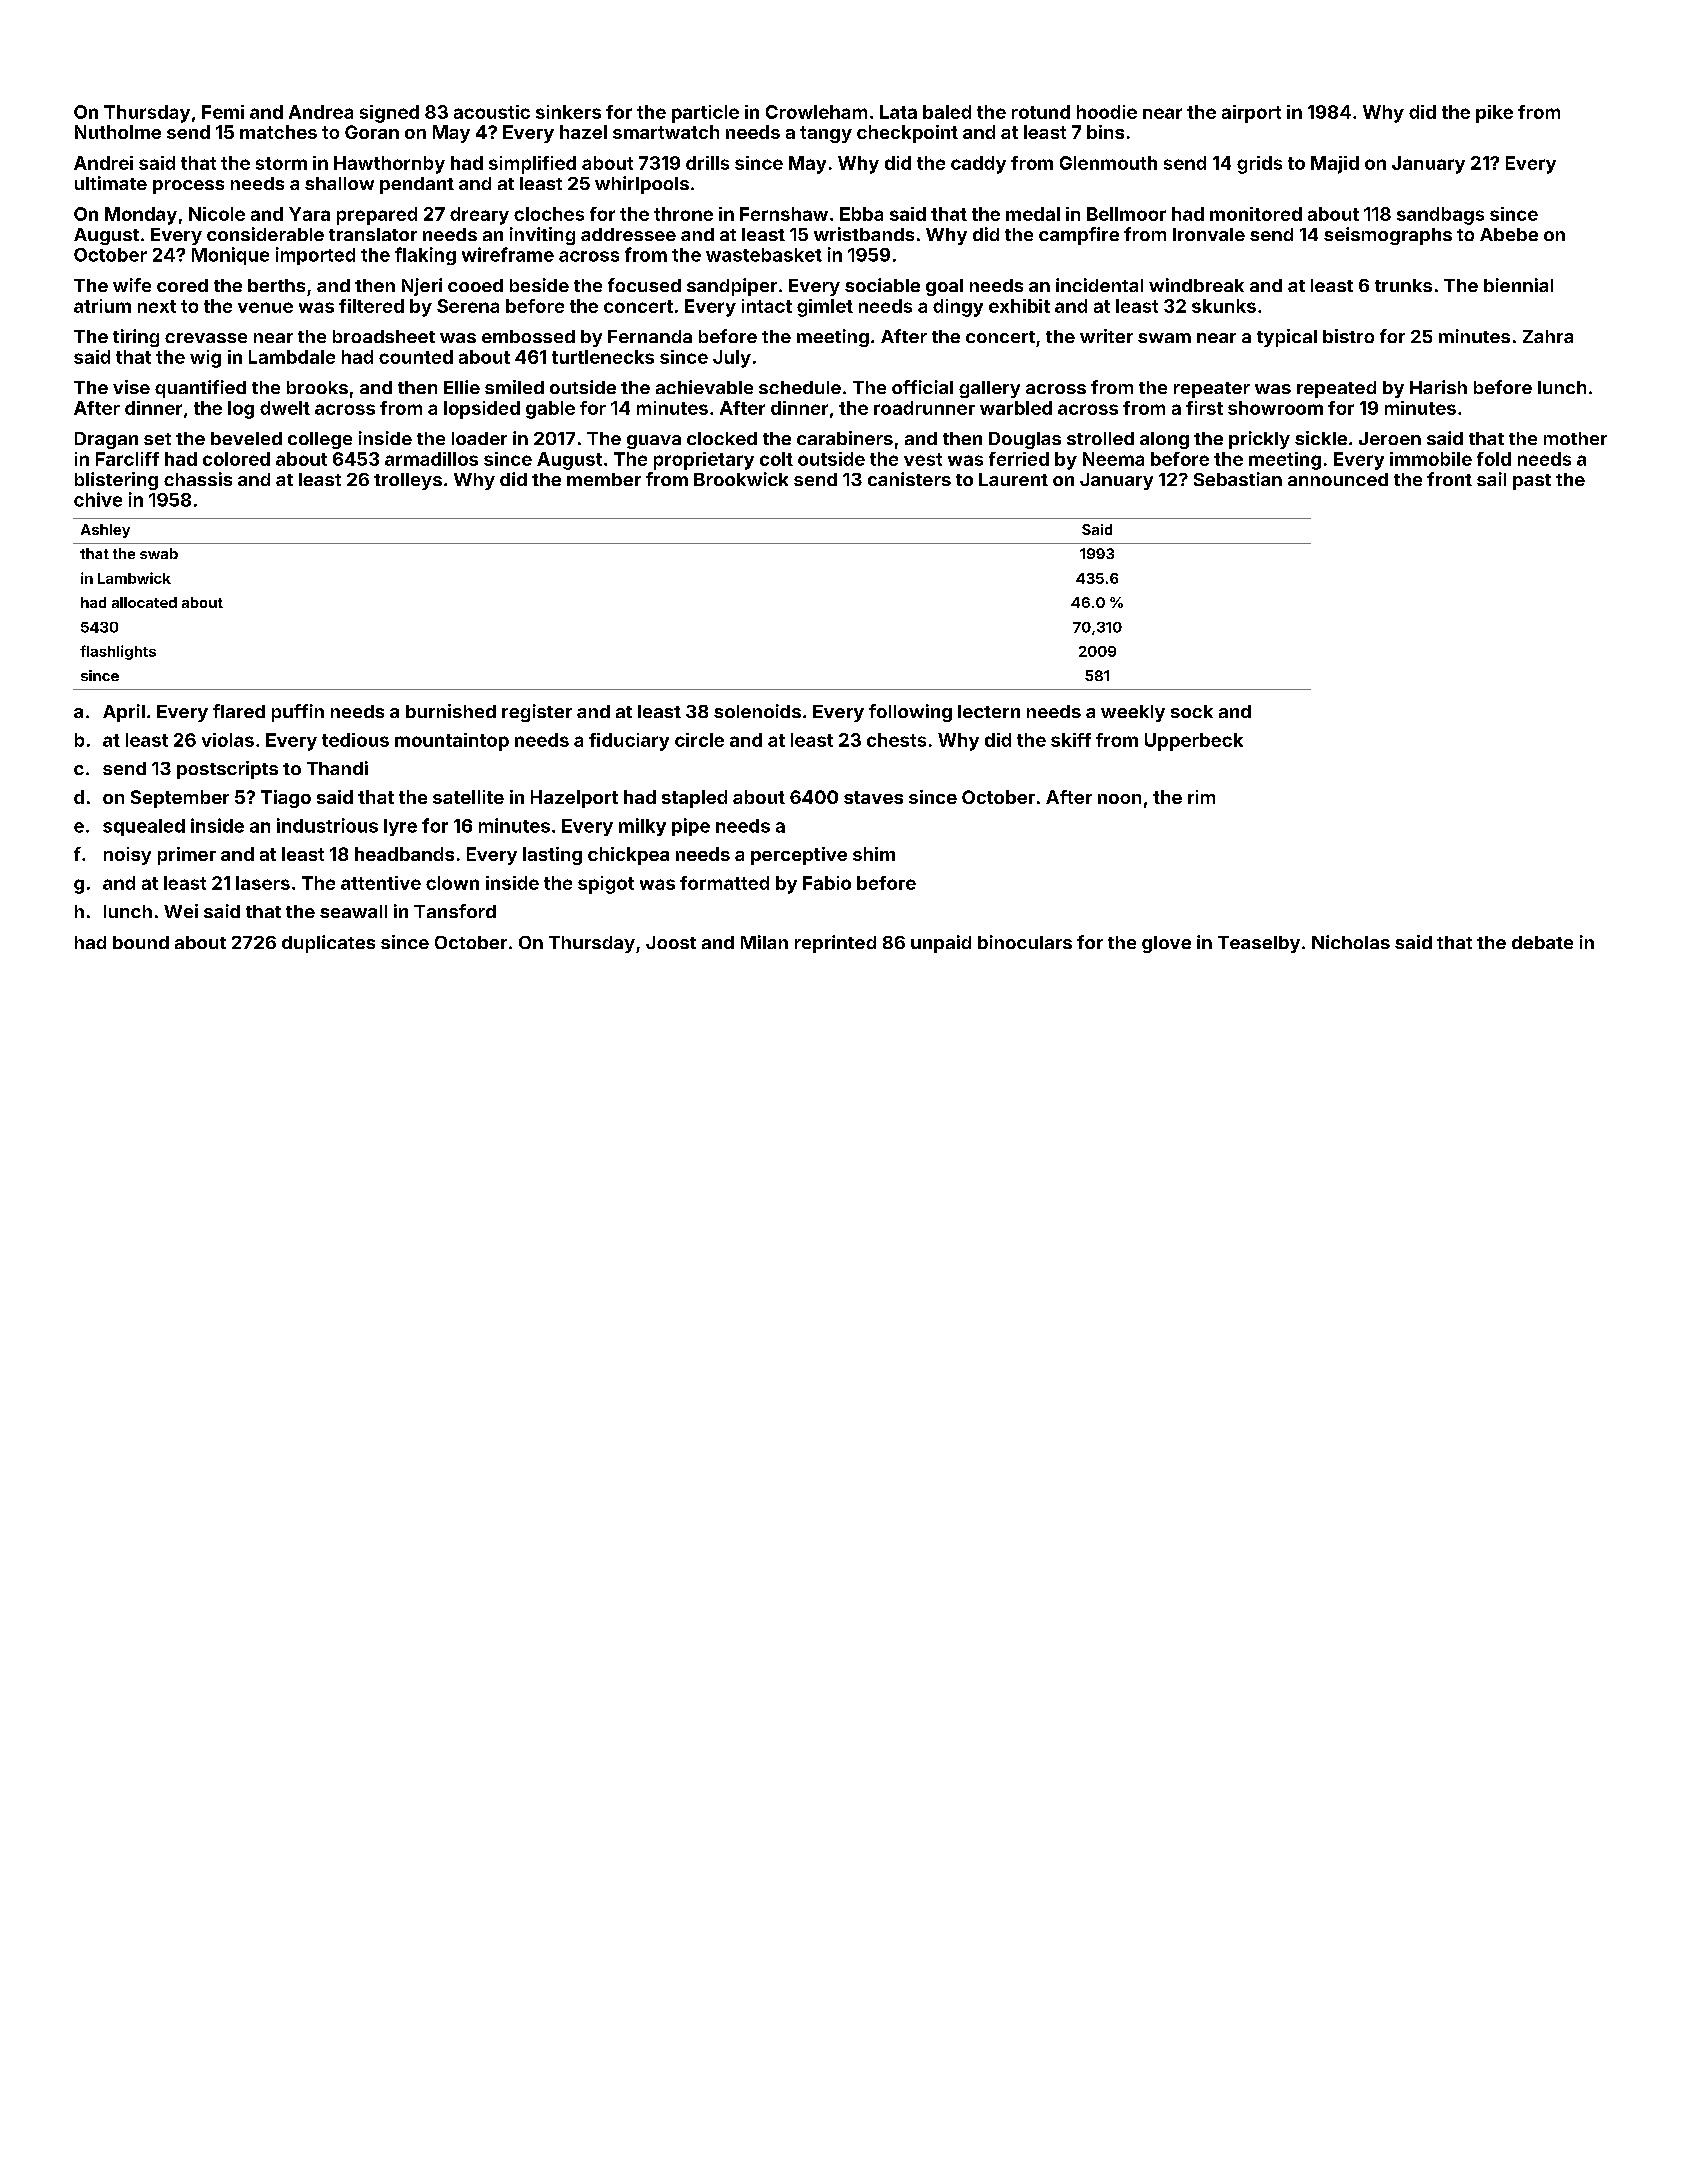 This screenshot has height=2178, width=1683. What do you see at coordinates (896, 740) in the screenshot?
I see `chests` at bounding box center [896, 740].
